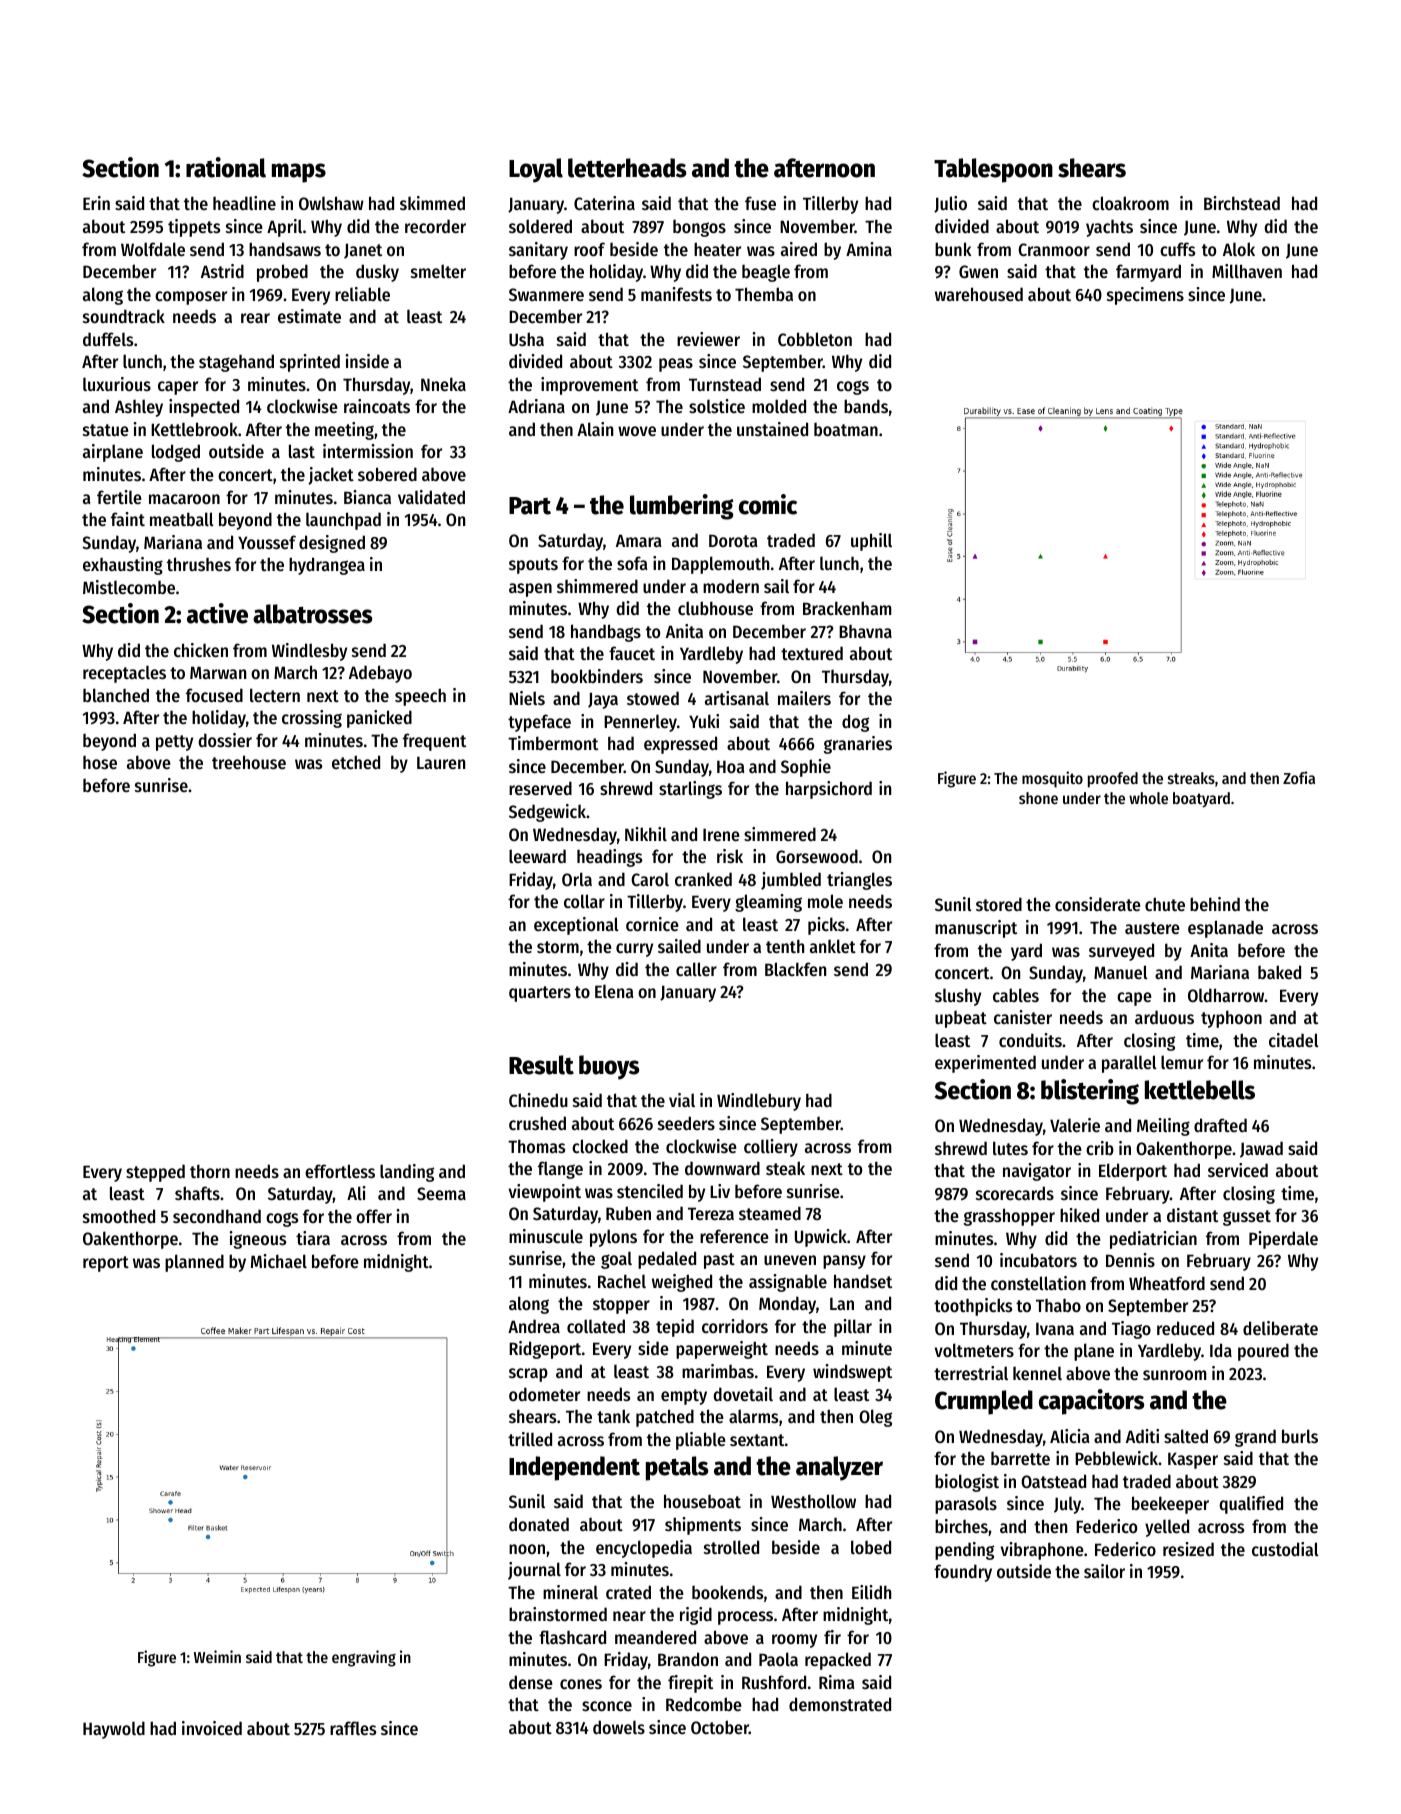 This screenshot has height=1814, width=1401. I want to click on Amina, so click(869, 249).
